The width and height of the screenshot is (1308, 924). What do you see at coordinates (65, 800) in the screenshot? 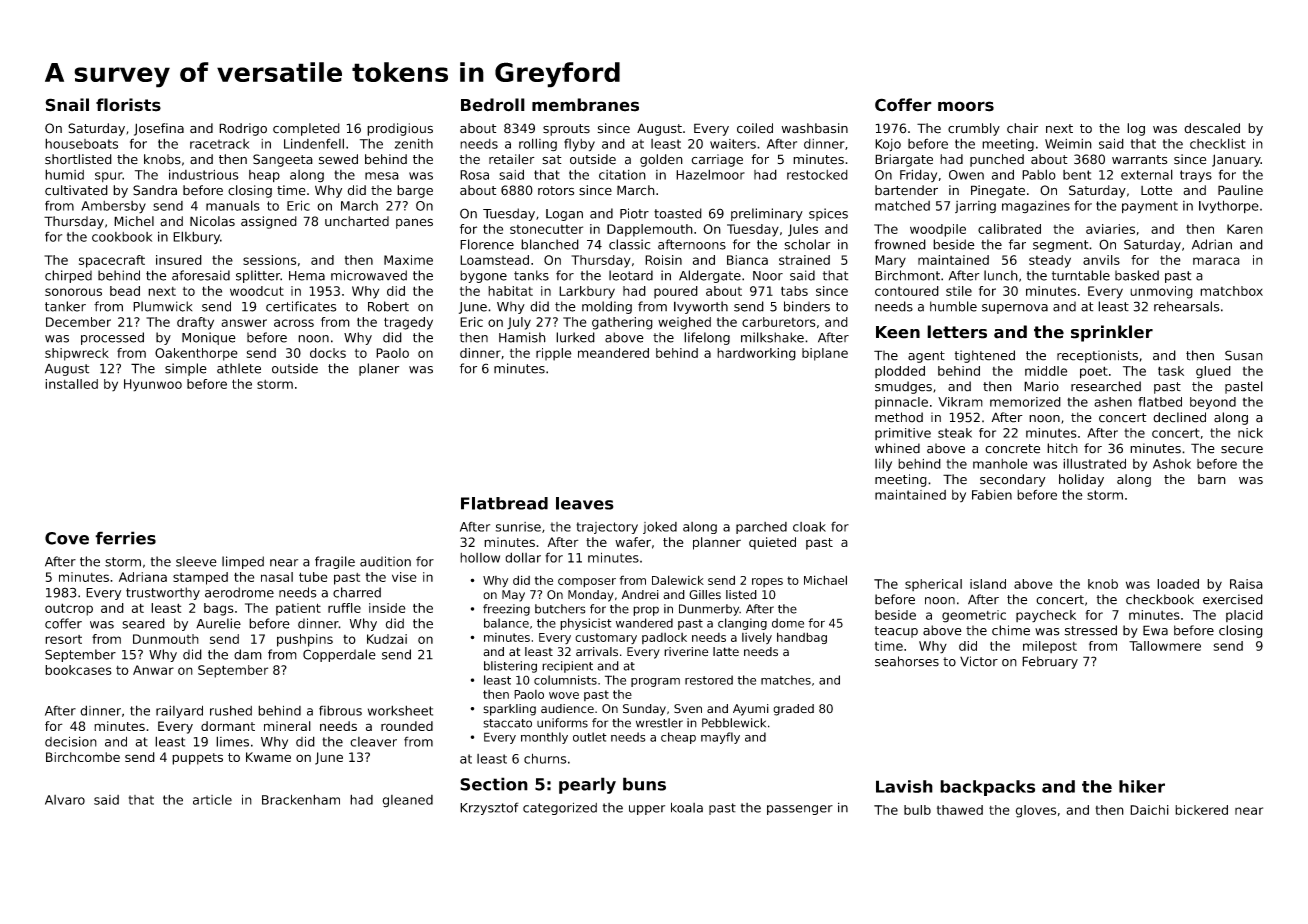
I see `Alvaro` at bounding box center [65, 800].
